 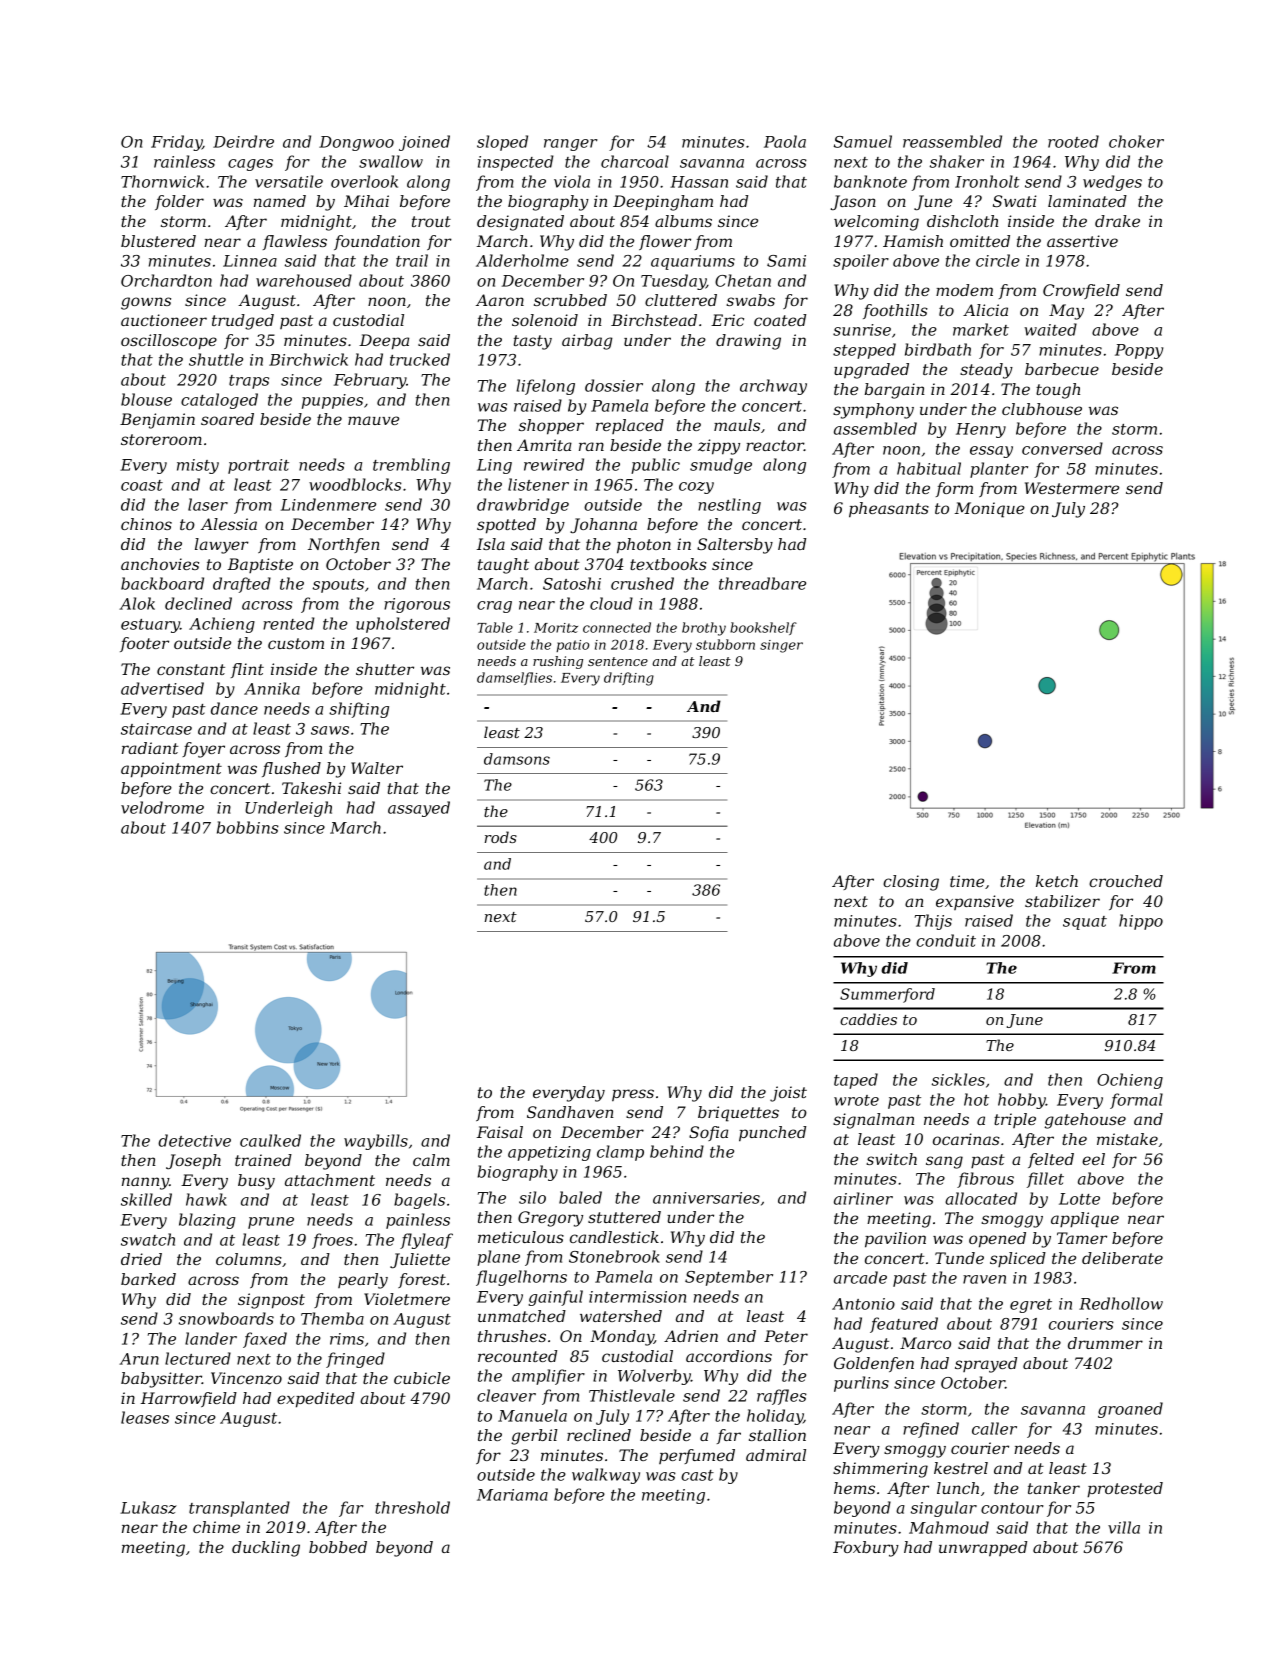 I want to click on Wolverby, so click(x=654, y=1377).
